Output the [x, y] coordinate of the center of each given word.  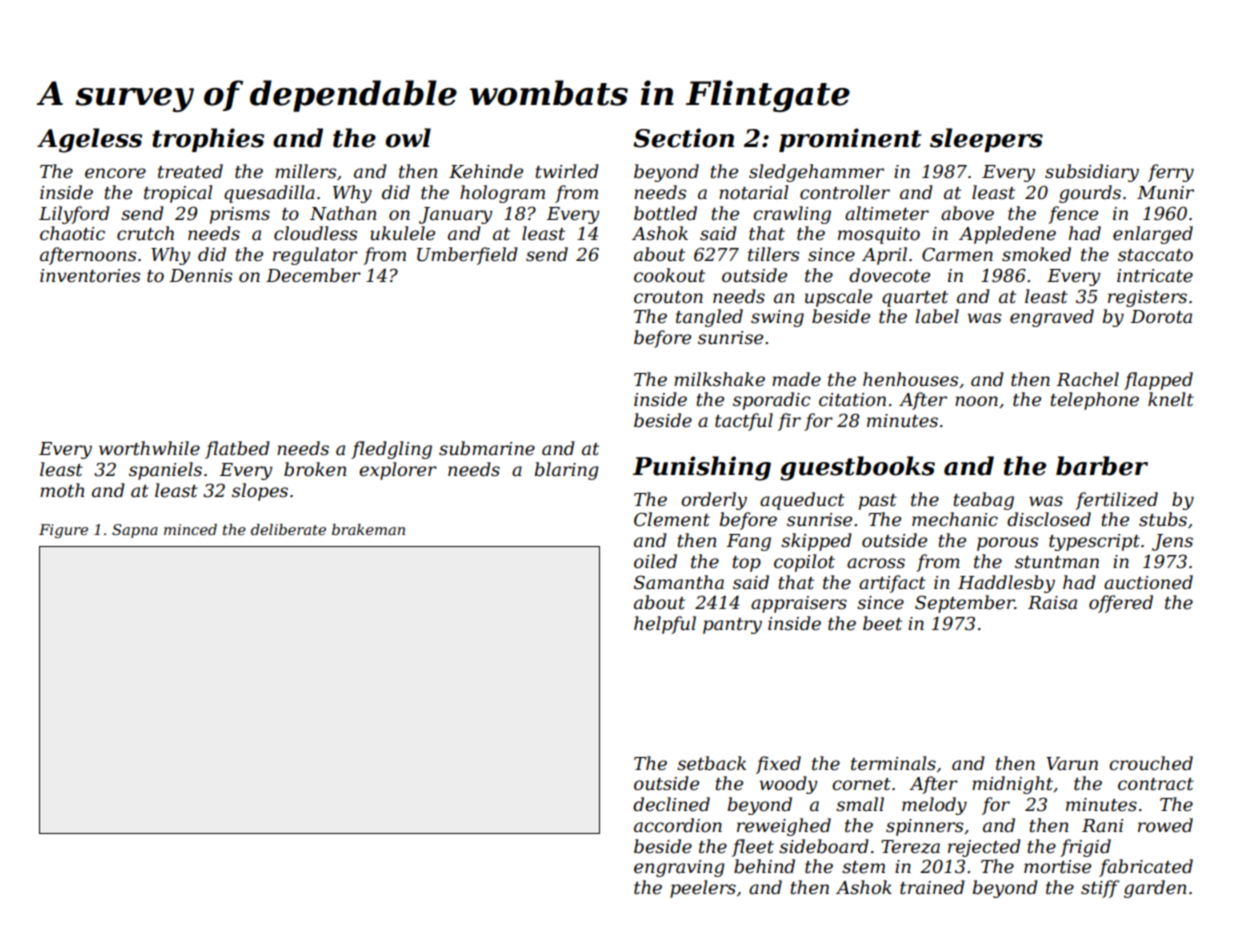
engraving [679, 868]
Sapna [135, 531]
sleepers [986, 140]
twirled [567, 171]
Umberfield [467, 256]
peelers [703, 889]
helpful [665, 625]
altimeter [887, 213]
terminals [893, 763]
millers [305, 171]
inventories [90, 276]
